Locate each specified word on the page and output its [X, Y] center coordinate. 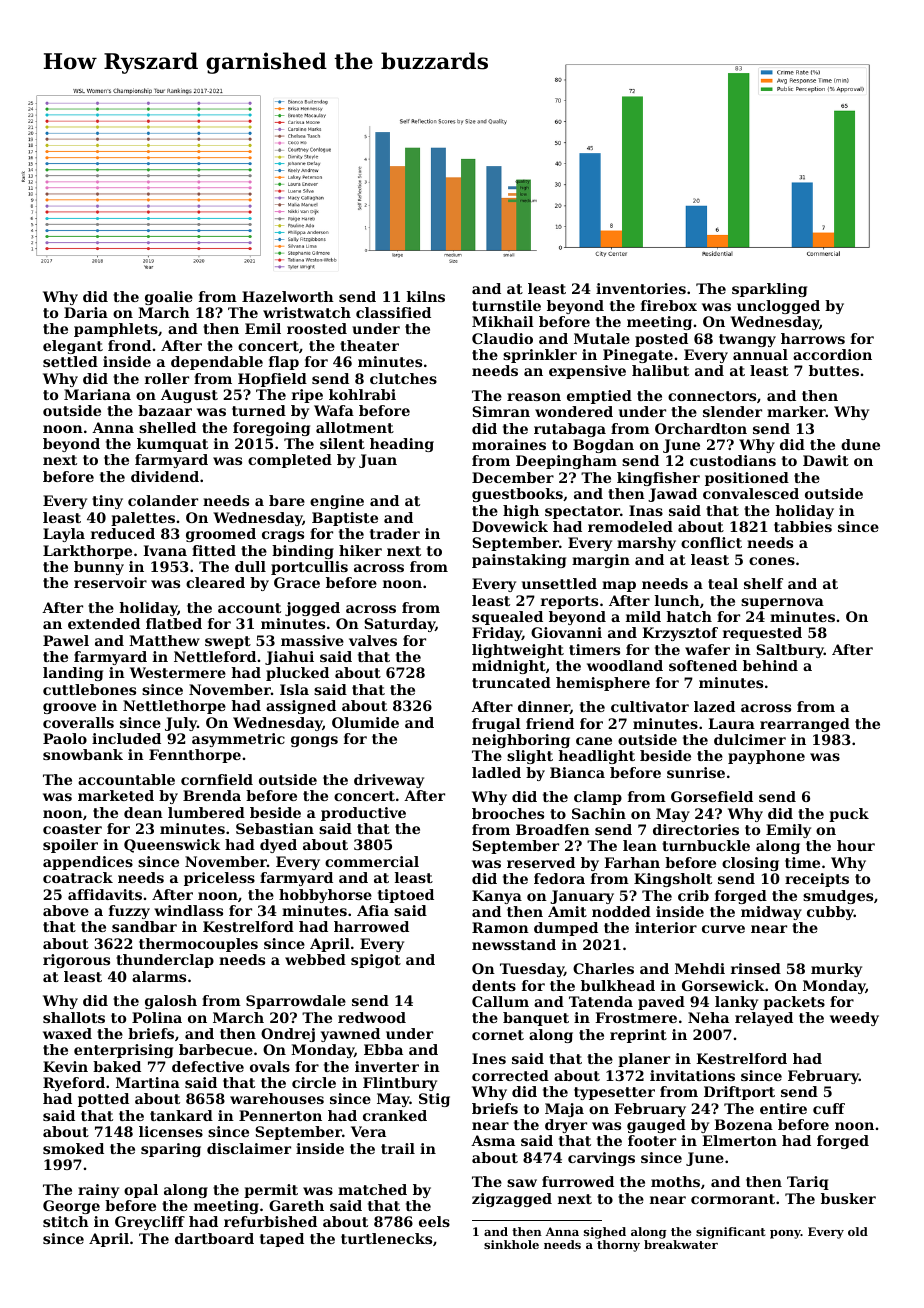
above [66, 910]
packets [794, 1003]
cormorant [733, 1199]
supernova [782, 603]
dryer [566, 1126]
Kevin [65, 1066]
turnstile [506, 305]
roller [167, 378]
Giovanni [566, 632]
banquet [536, 1019]
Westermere [178, 672]
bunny [99, 568]
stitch [66, 1221]
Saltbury [790, 651]
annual [760, 354]
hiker [360, 550]
